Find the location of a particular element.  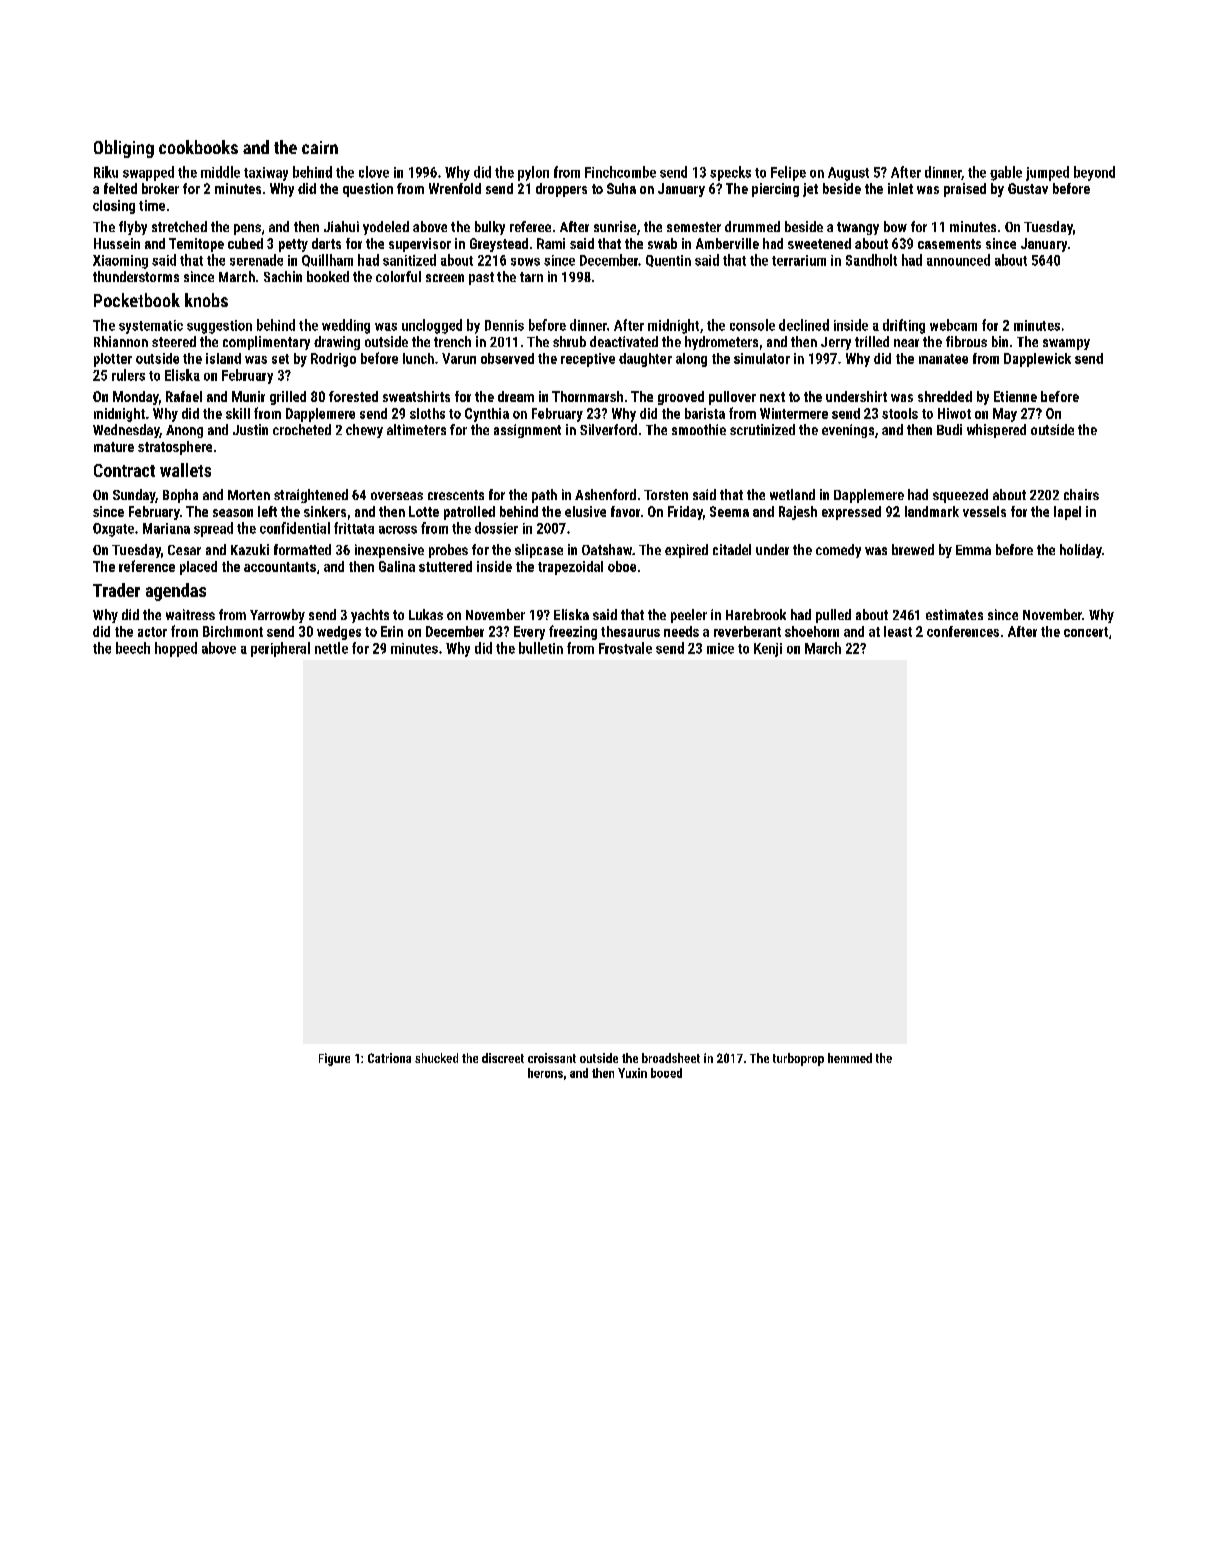

croissant is located at coordinates (552, 1058).
